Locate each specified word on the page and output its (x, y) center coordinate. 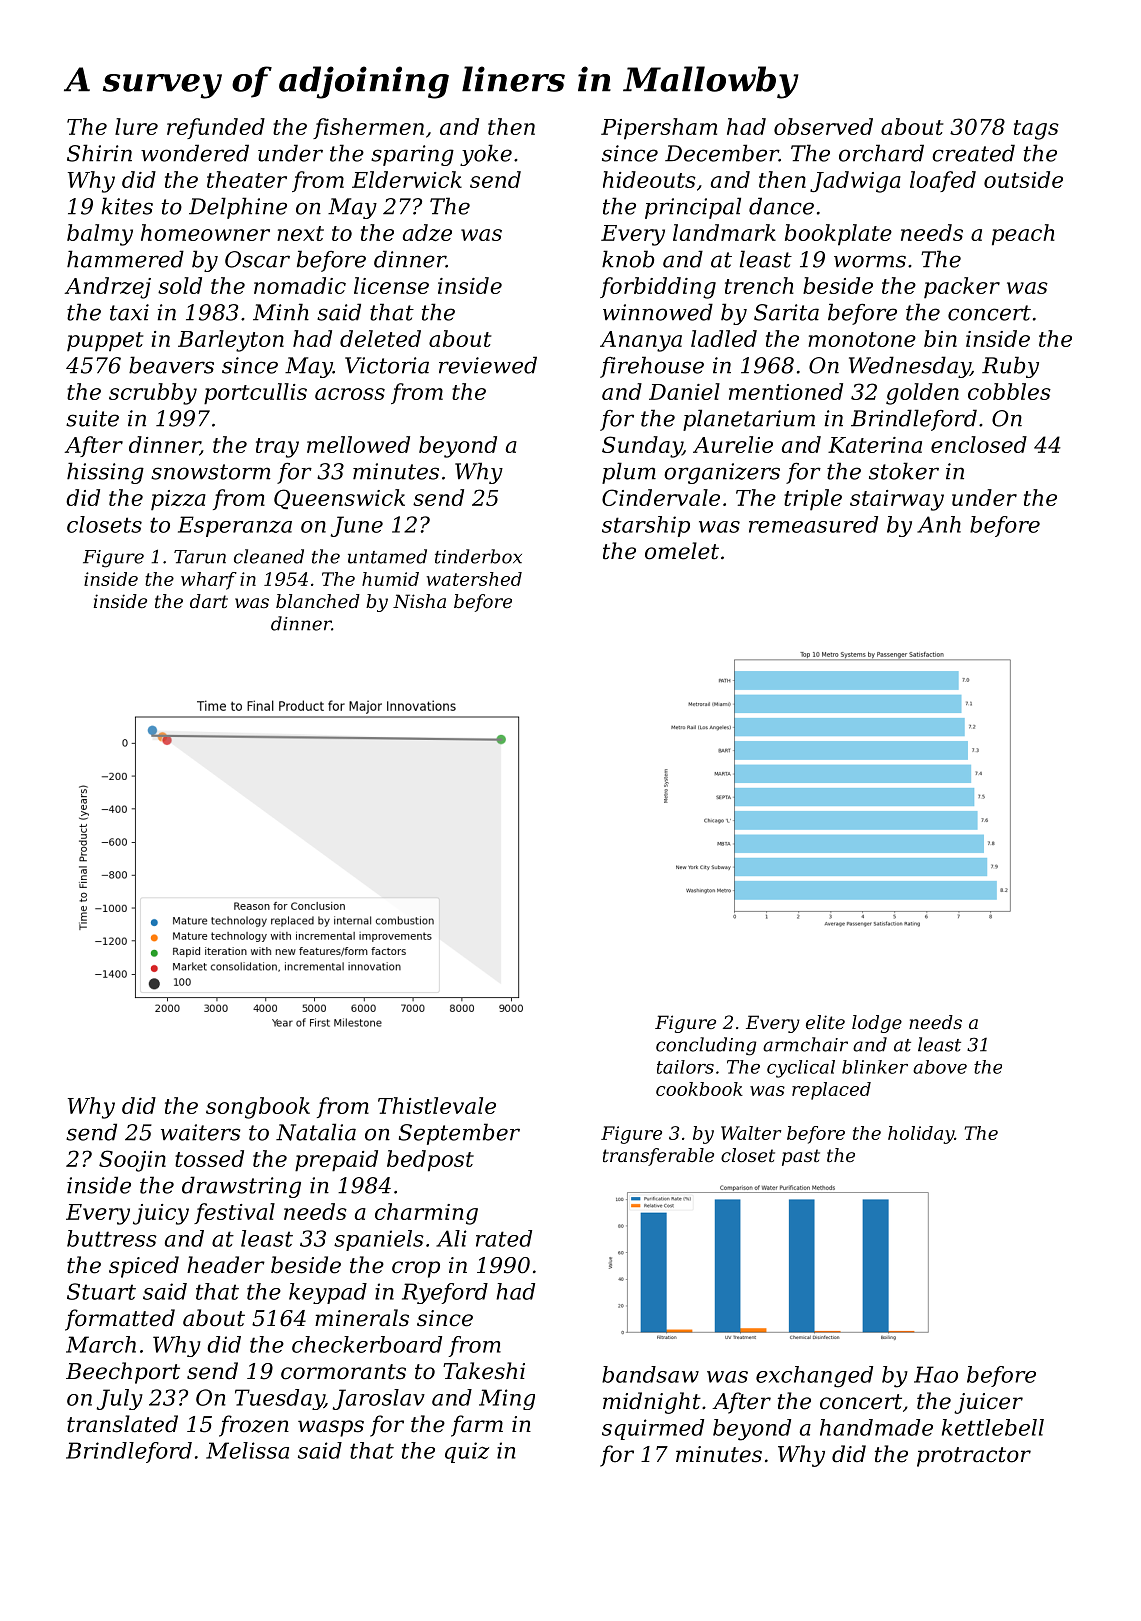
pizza (178, 500)
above (940, 1067)
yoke (486, 155)
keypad (328, 1293)
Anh (939, 524)
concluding (706, 1046)
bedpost (430, 1161)
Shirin (99, 153)
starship (646, 526)
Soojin (132, 1161)
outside (1023, 179)
